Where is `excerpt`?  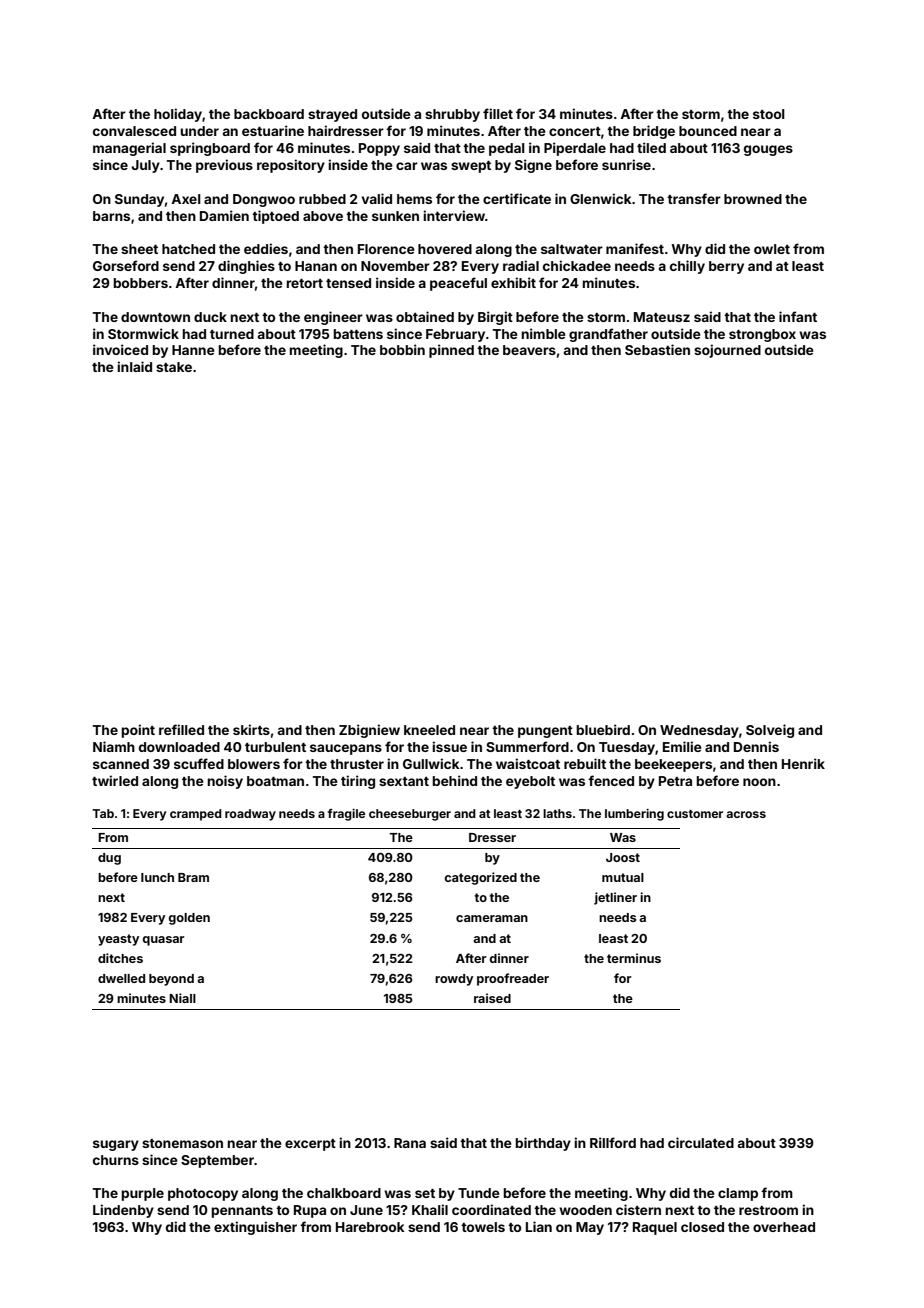
excerpt is located at coordinates (310, 1145).
